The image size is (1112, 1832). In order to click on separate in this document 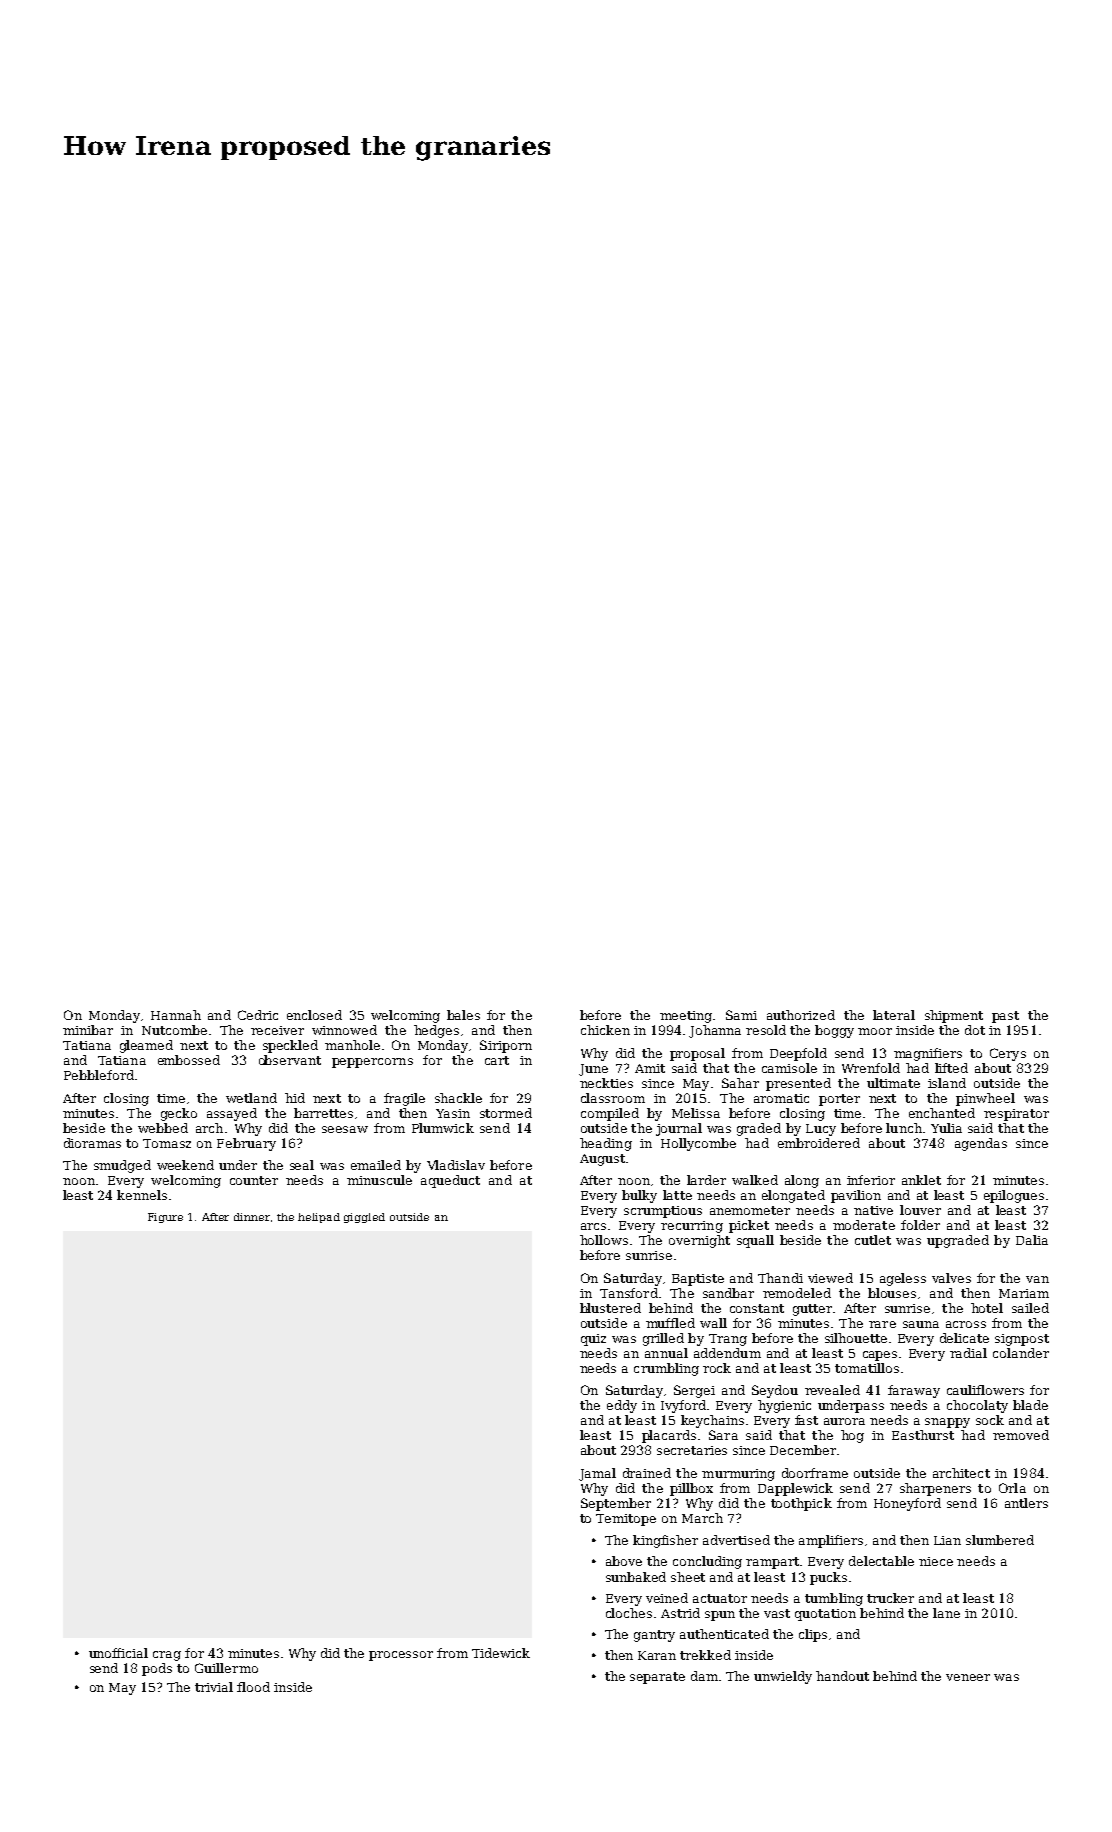, I will do `click(657, 1678)`.
